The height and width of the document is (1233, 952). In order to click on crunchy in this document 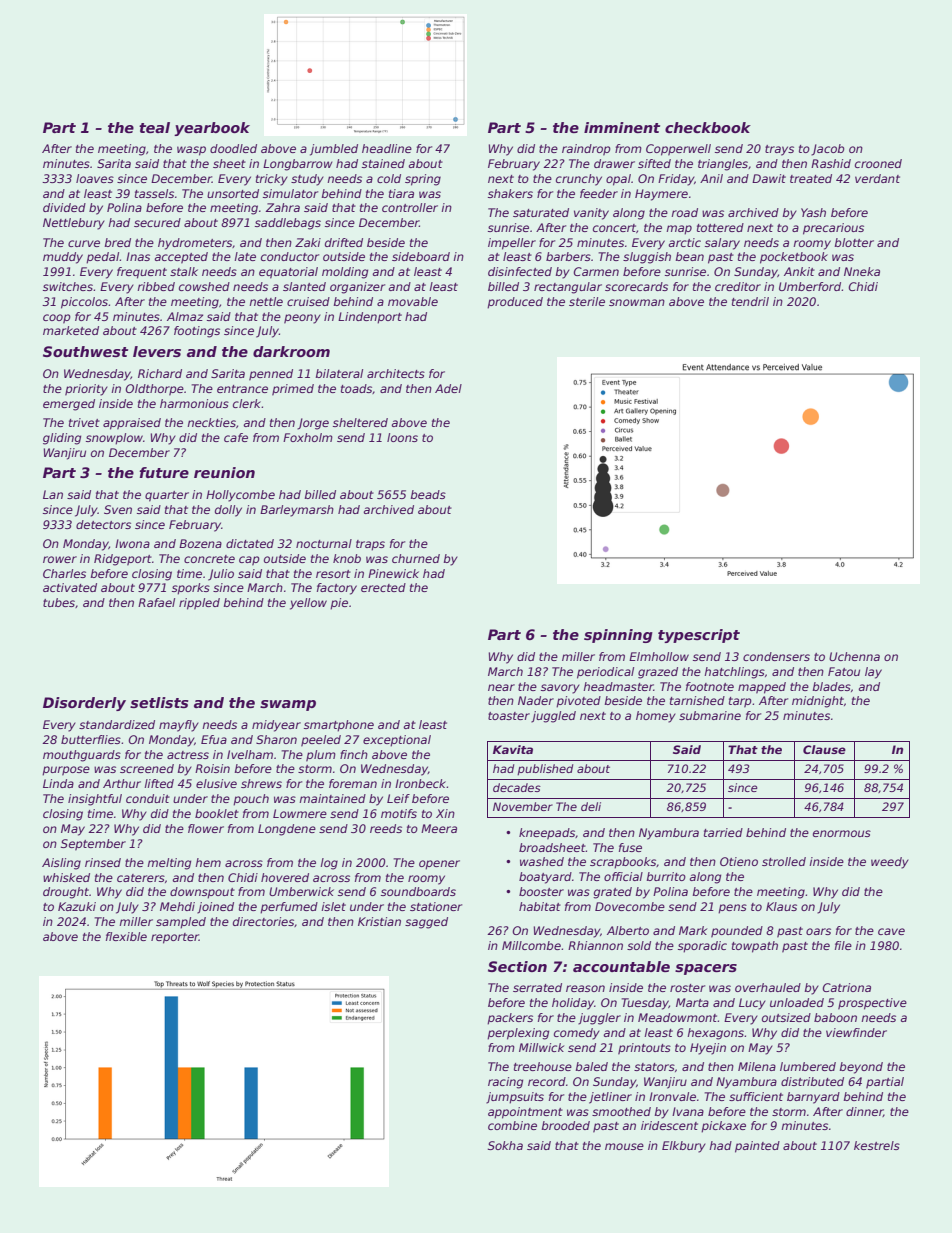, I will do `click(579, 180)`.
